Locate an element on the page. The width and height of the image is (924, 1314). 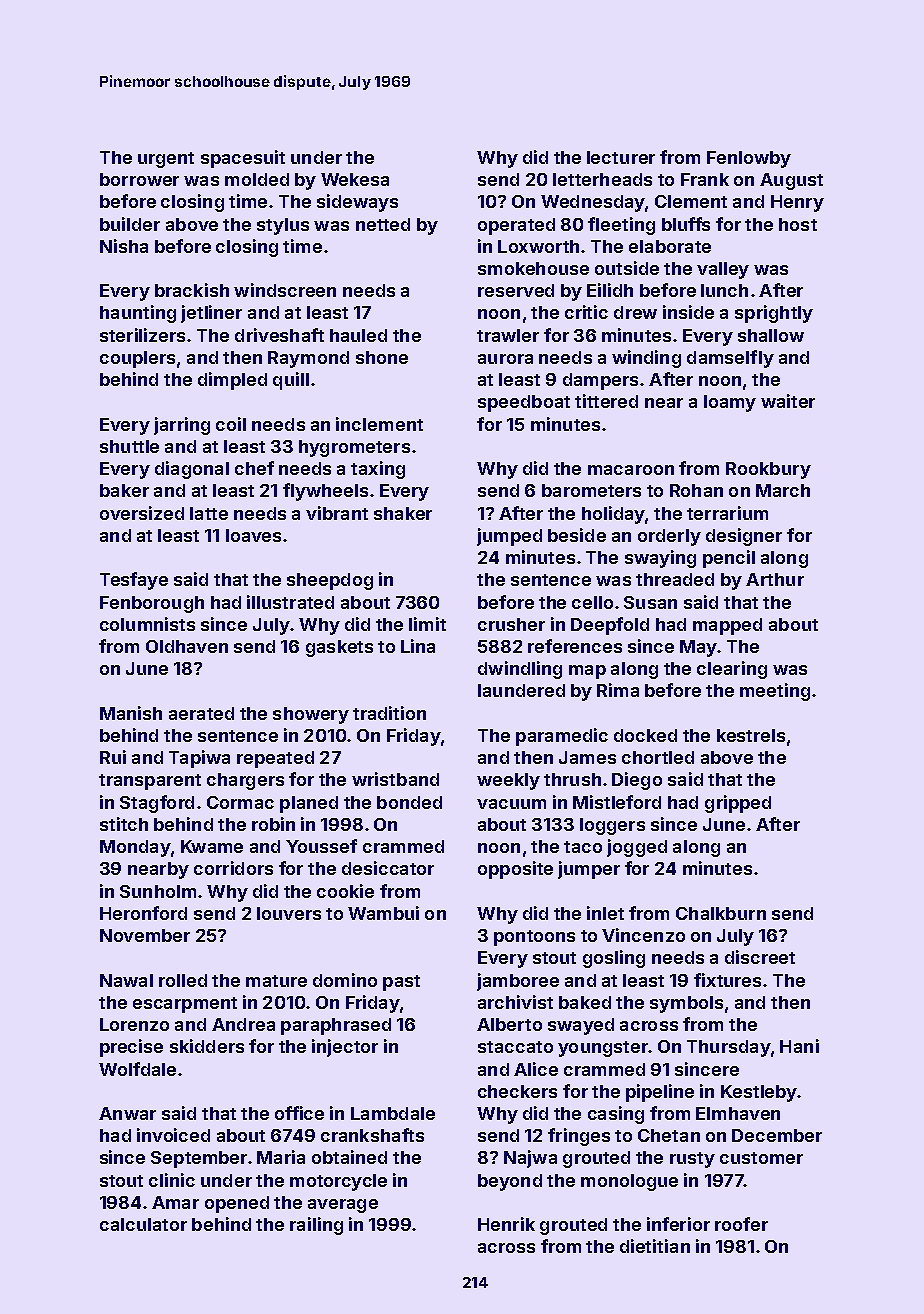
calculator is located at coordinates (143, 1224).
